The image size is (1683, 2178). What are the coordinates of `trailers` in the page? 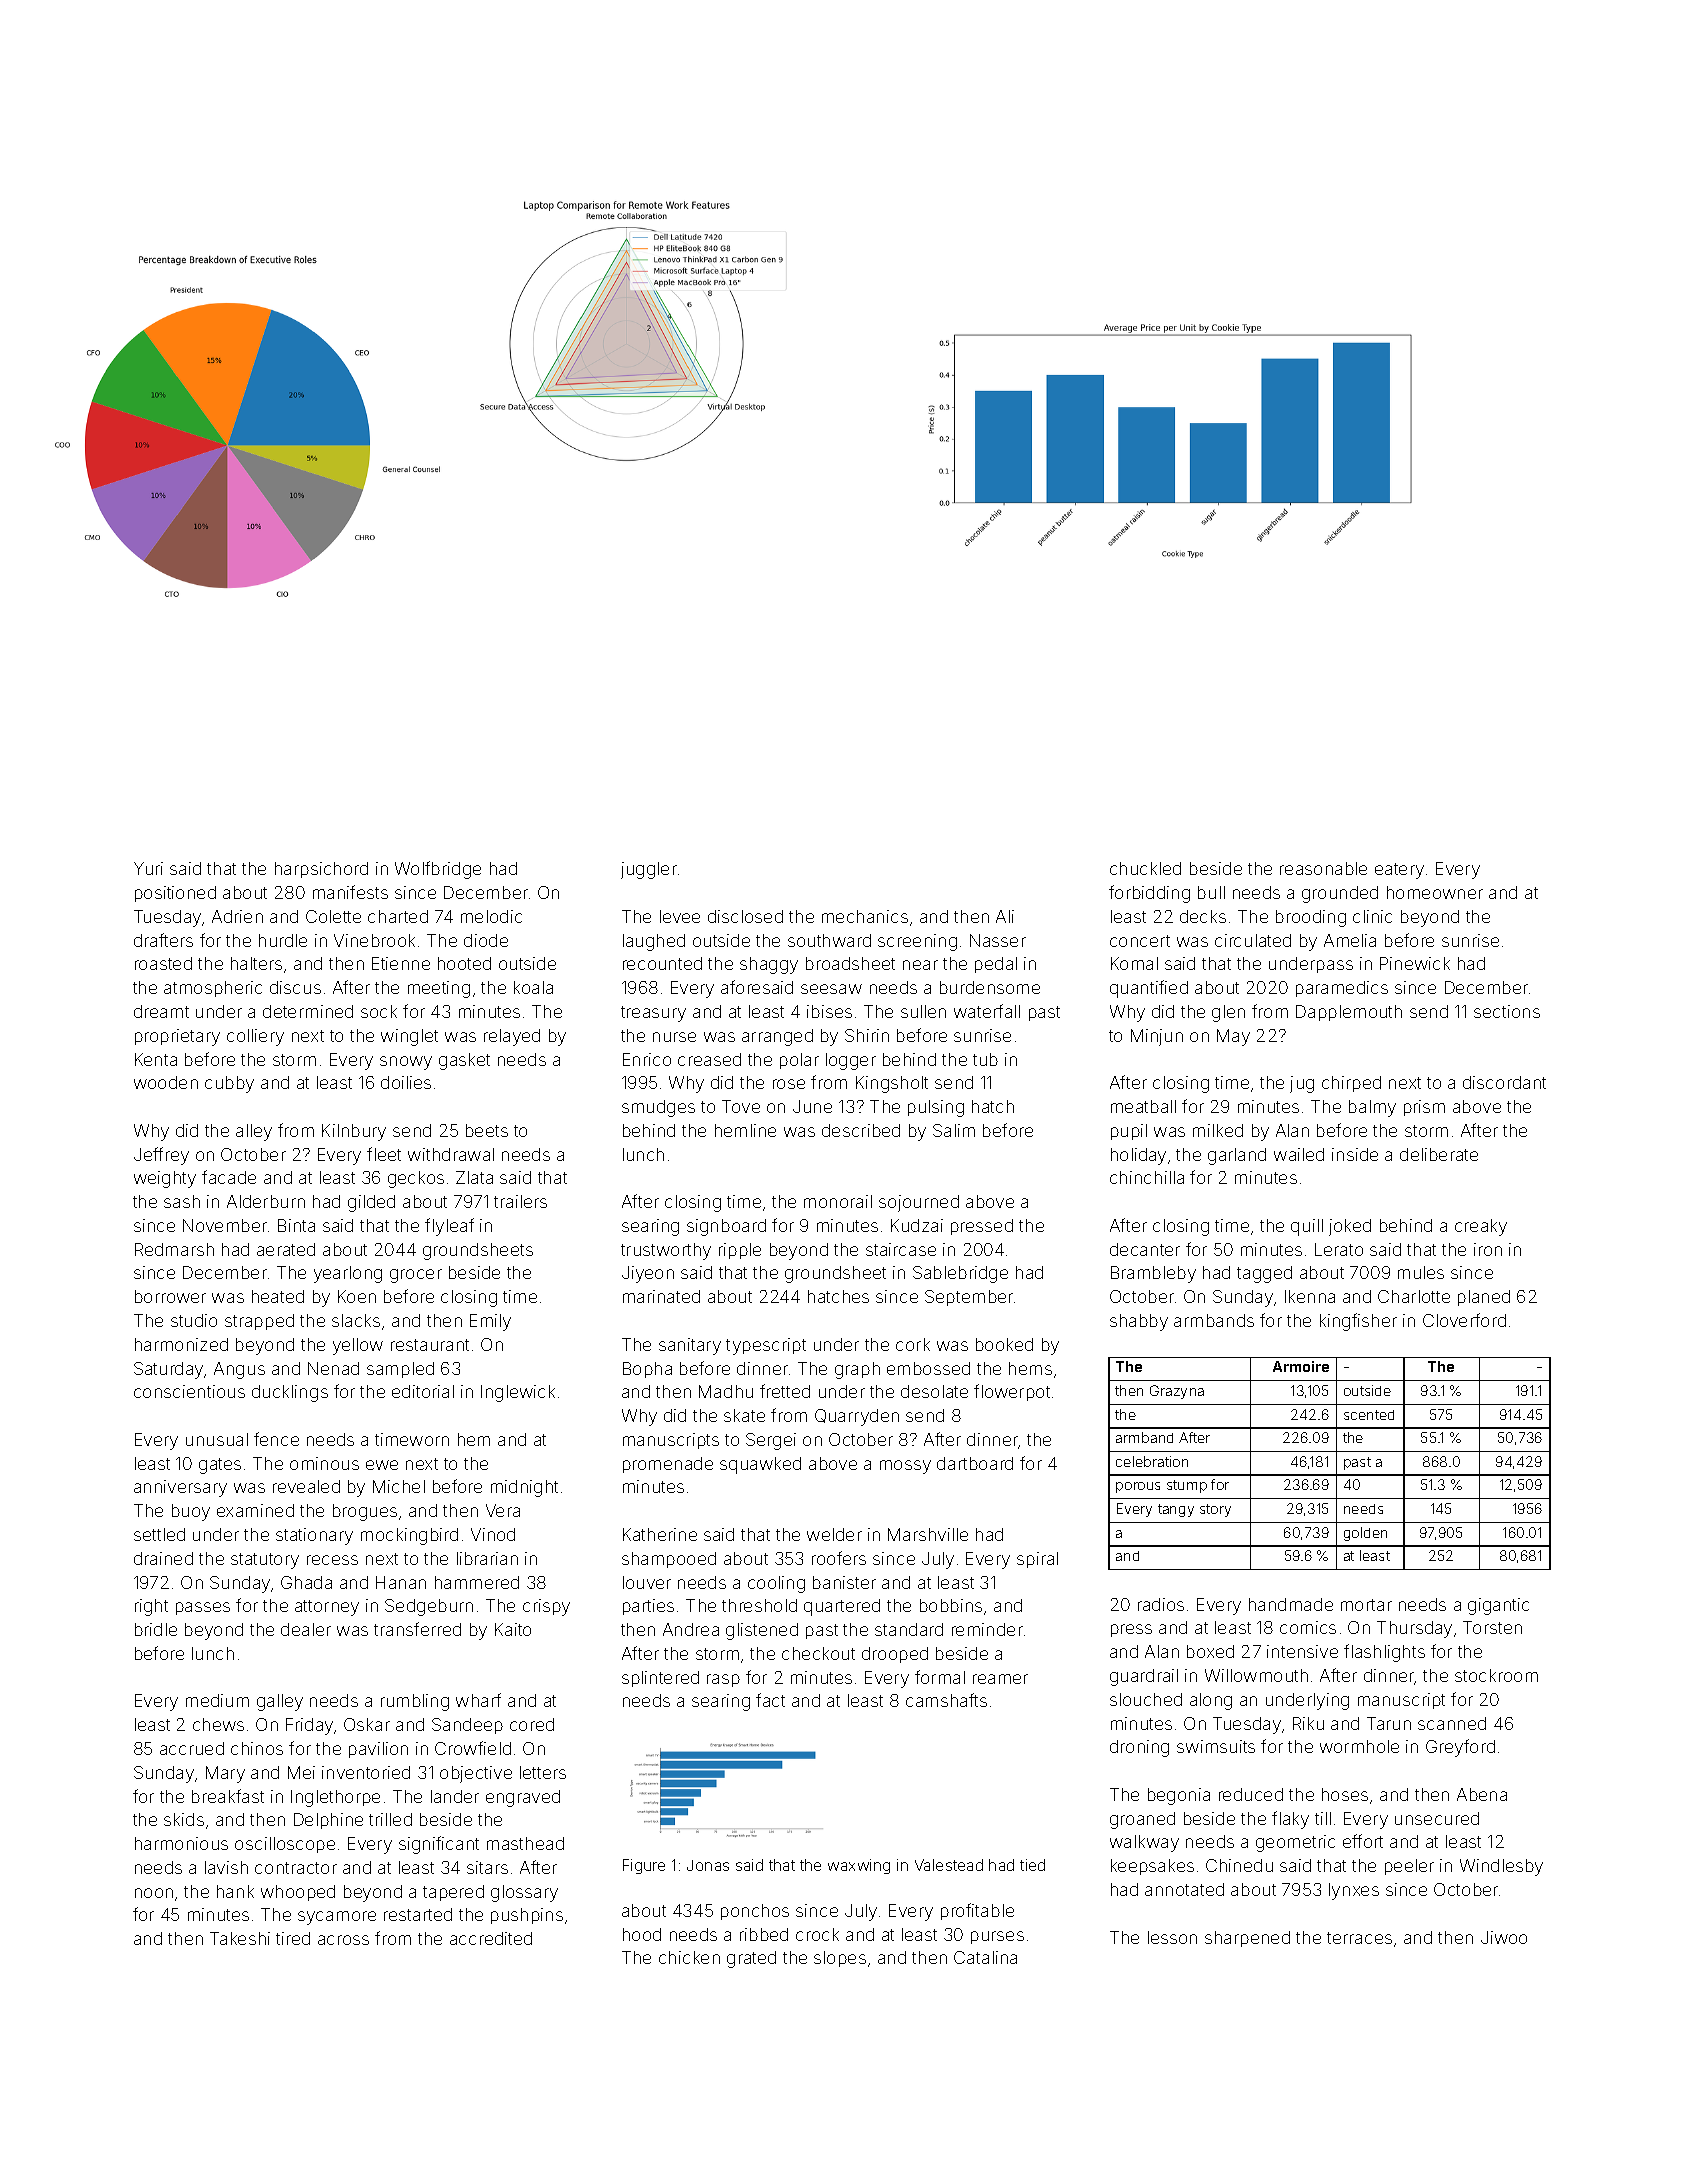 It's located at (520, 1201).
